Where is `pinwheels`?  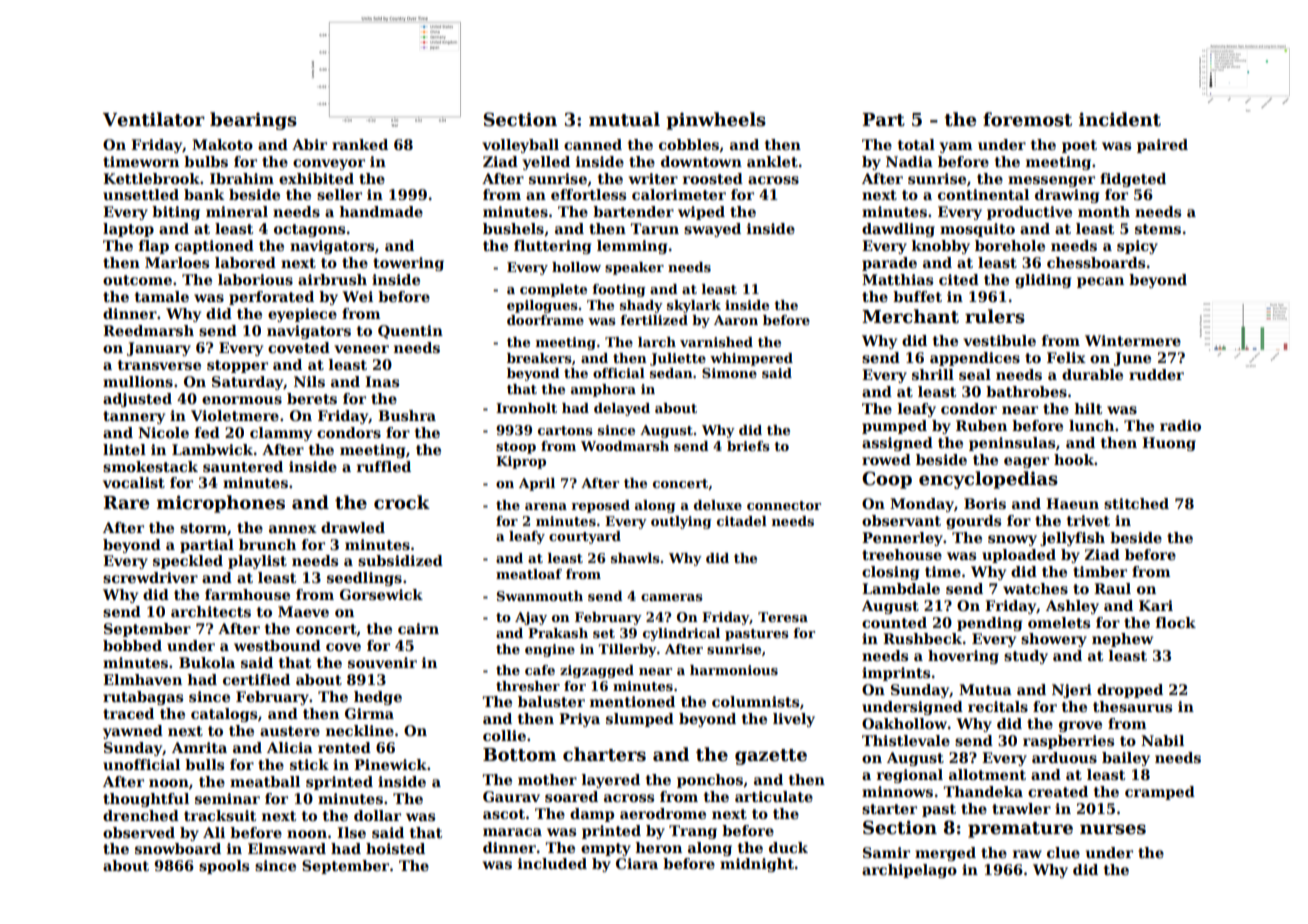
pinwheels is located at coordinates (716, 121).
